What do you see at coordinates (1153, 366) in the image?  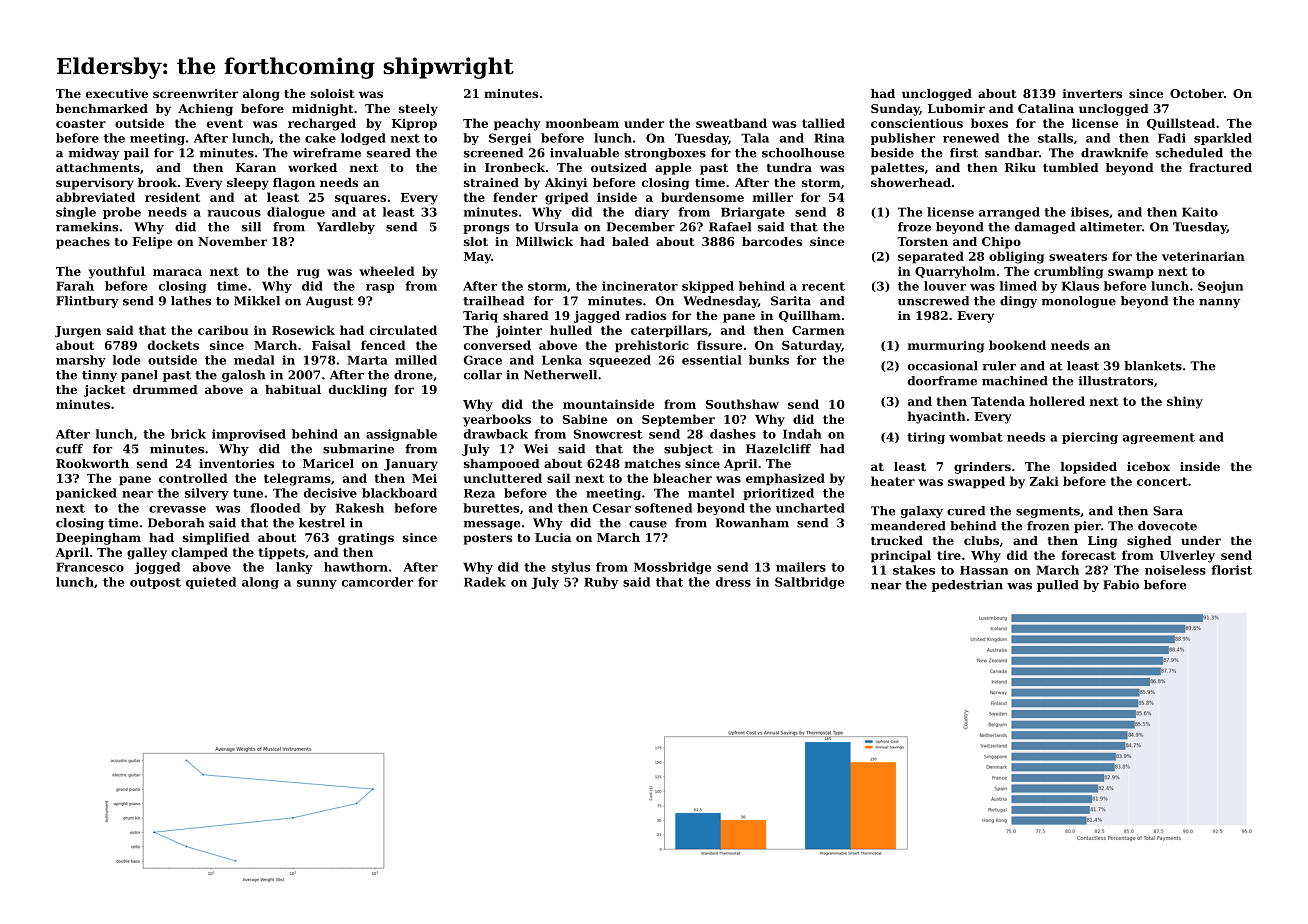 I see `blankets` at bounding box center [1153, 366].
